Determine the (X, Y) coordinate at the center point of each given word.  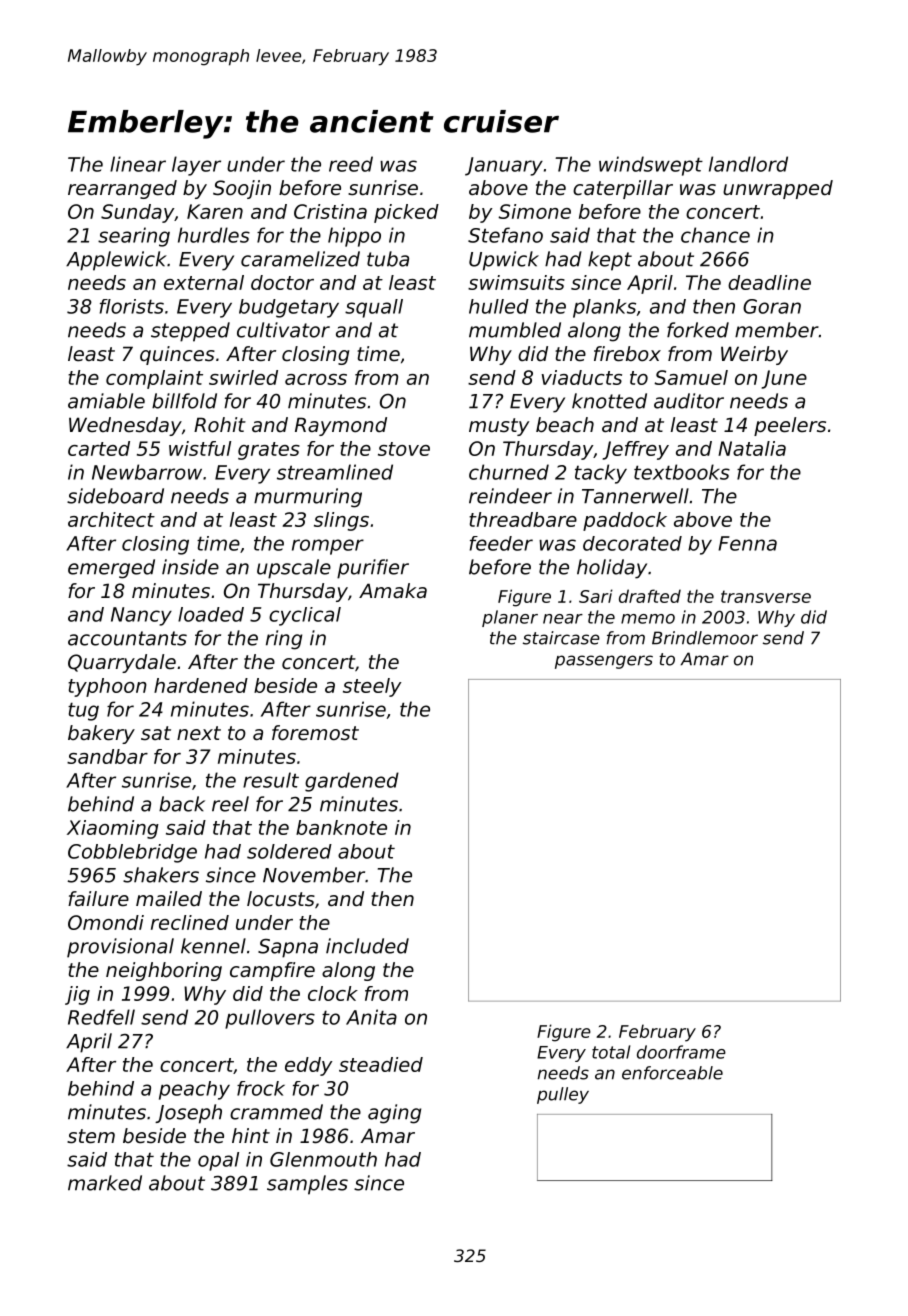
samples (307, 1185)
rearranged (122, 189)
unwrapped (778, 189)
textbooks (682, 472)
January (504, 166)
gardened (352, 782)
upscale (294, 569)
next (199, 733)
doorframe (681, 1052)
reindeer (510, 496)
